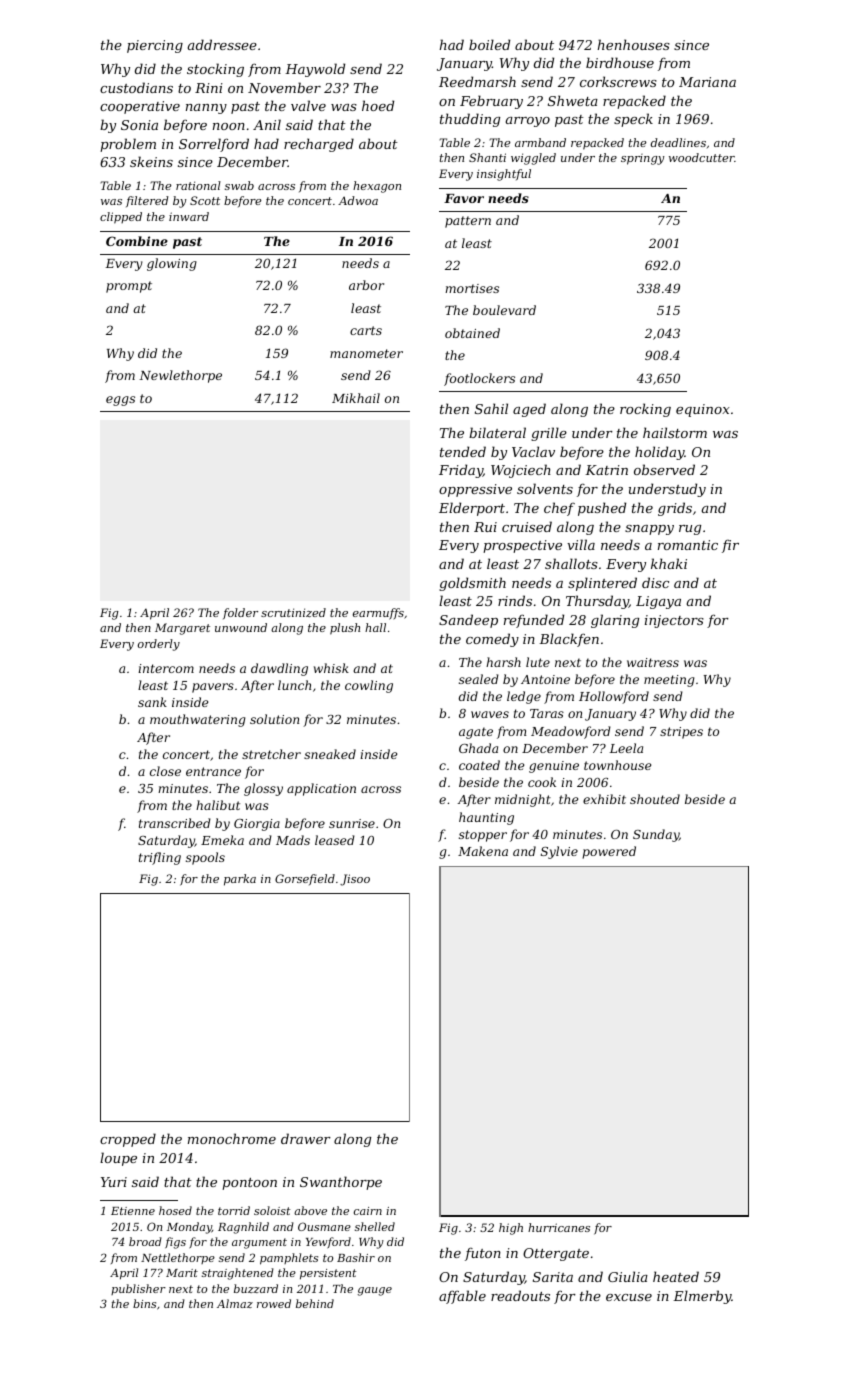 The width and height of the document is (849, 1400). What do you see at coordinates (155, 46) in the document?
I see `piercing` at bounding box center [155, 46].
